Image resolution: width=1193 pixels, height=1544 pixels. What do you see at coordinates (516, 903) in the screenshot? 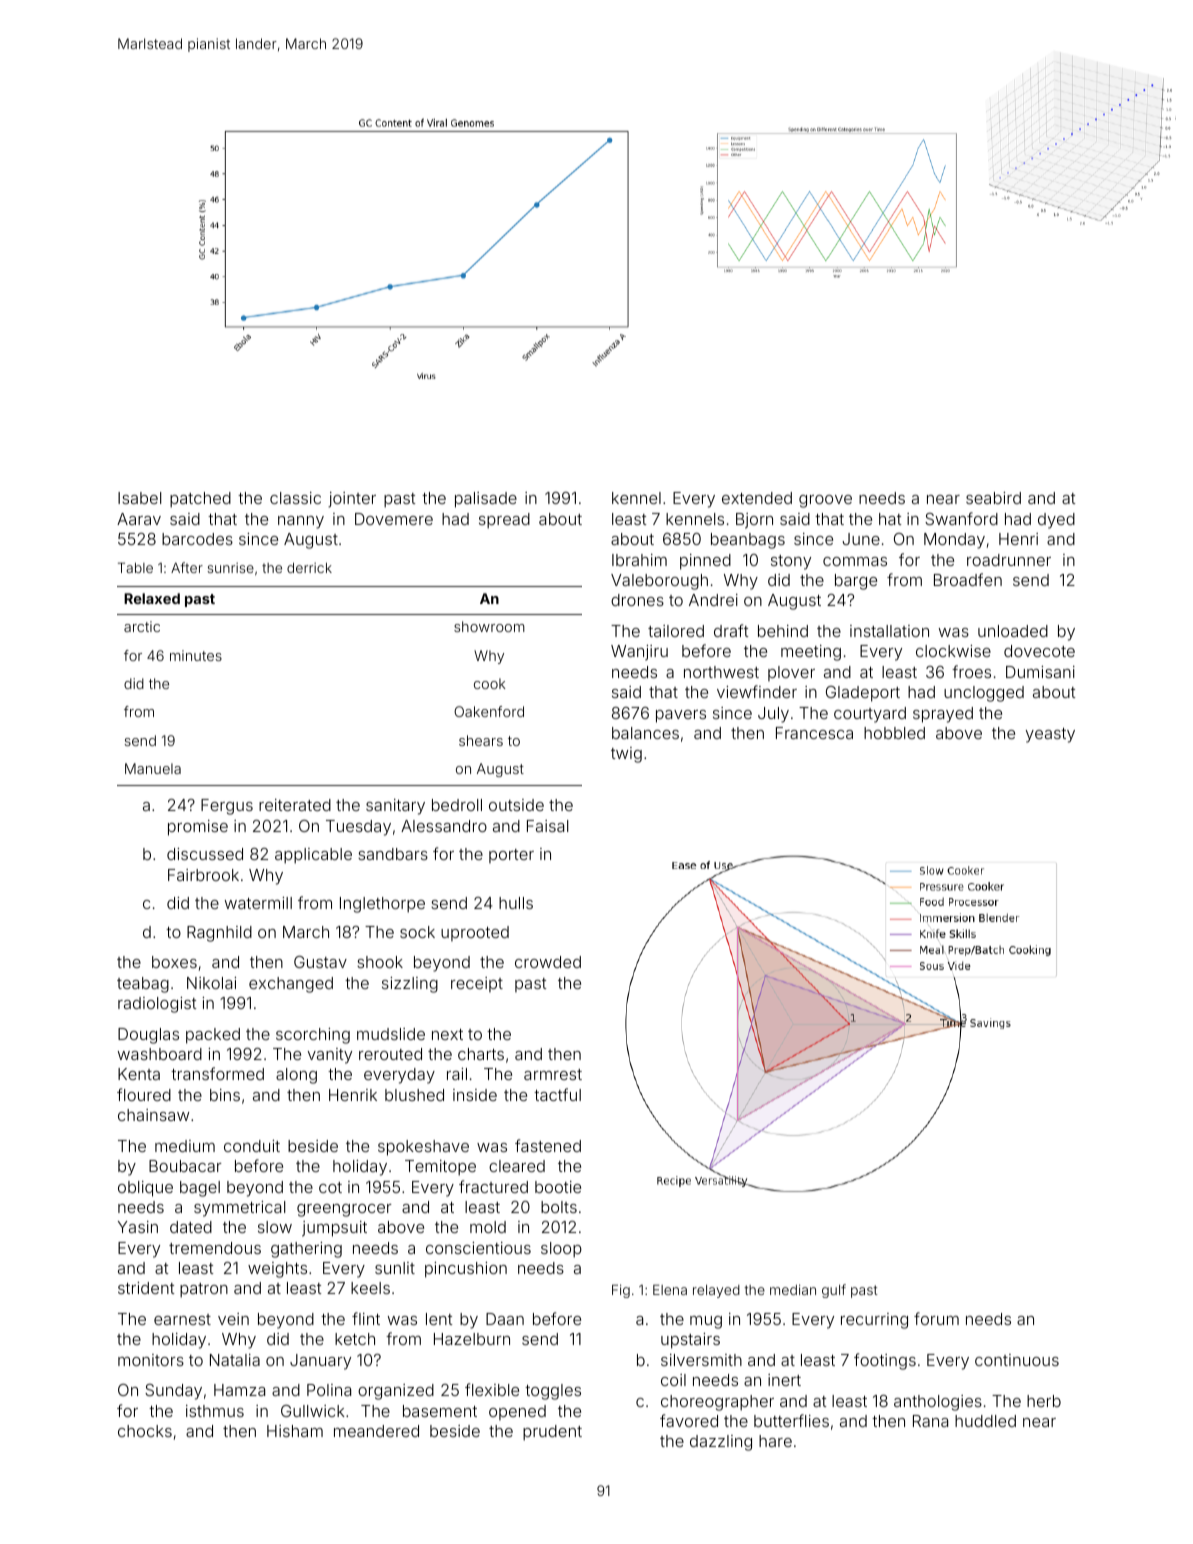
I see `hulls` at bounding box center [516, 903].
